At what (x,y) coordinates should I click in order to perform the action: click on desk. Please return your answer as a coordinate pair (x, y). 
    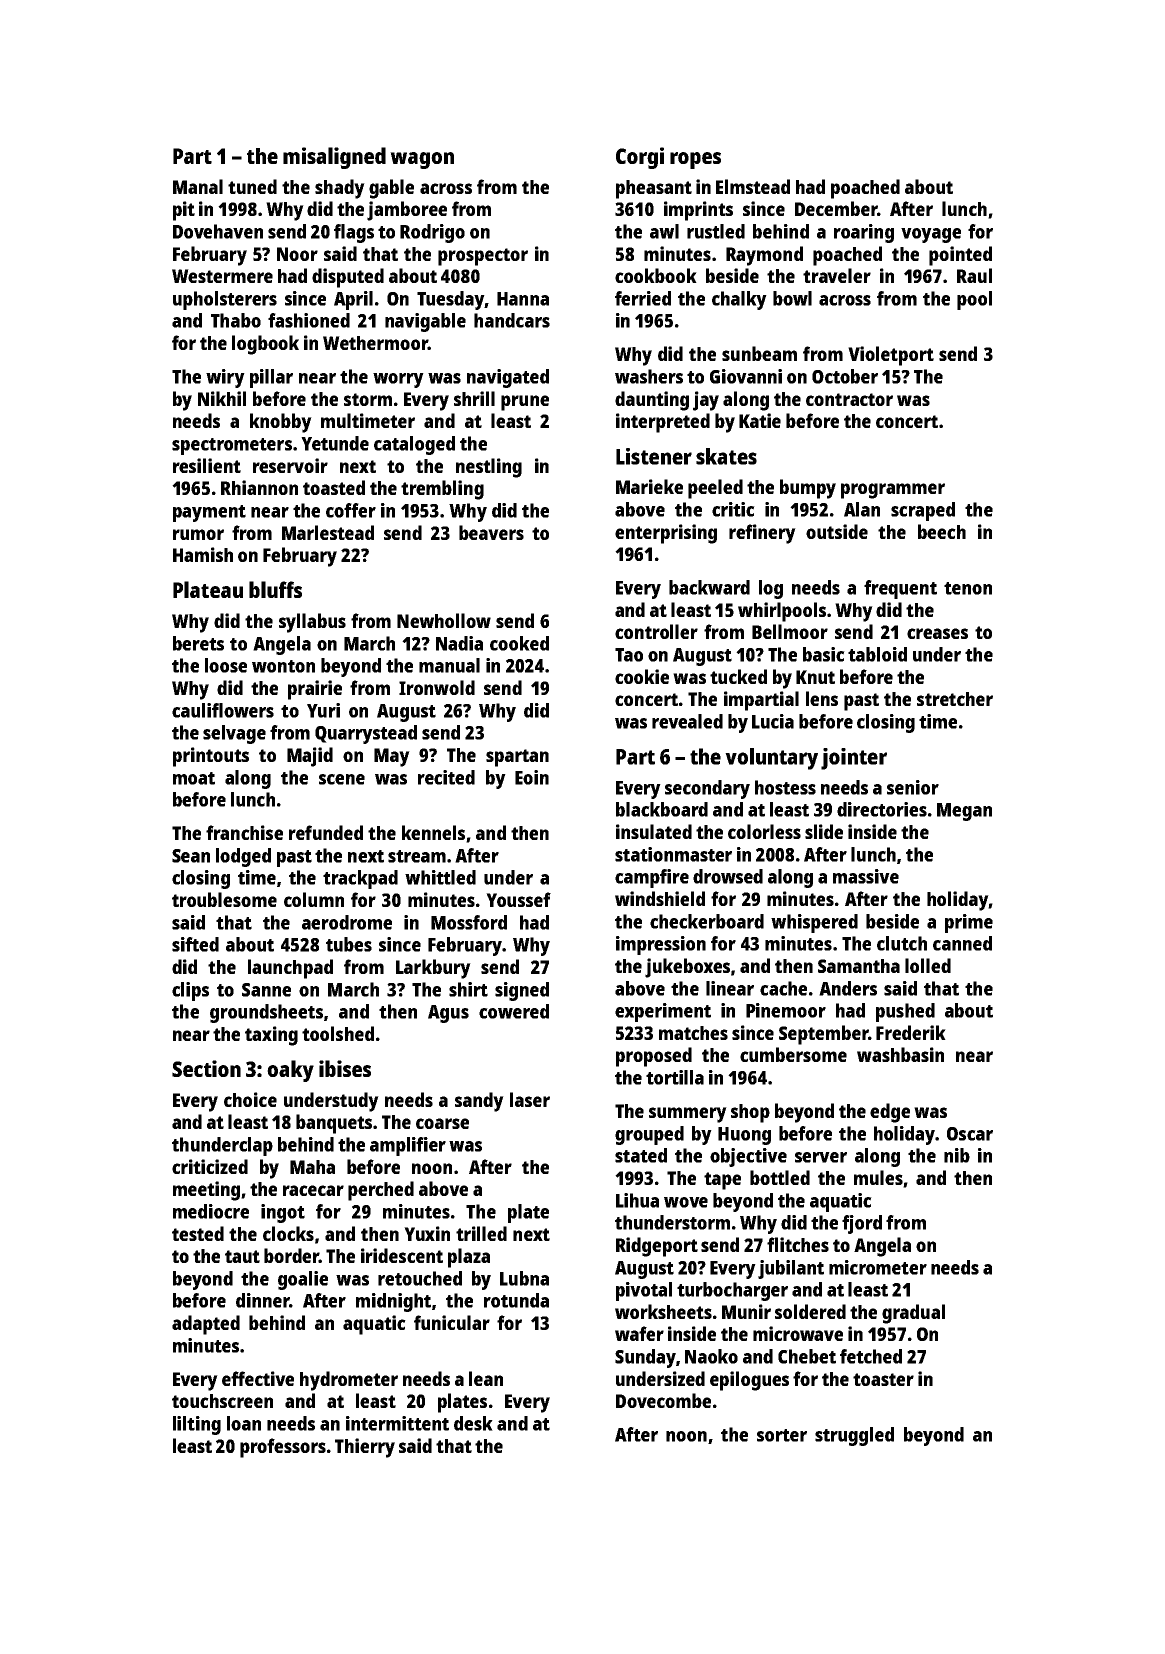
    Looking at the image, I should click on (473, 1423).
